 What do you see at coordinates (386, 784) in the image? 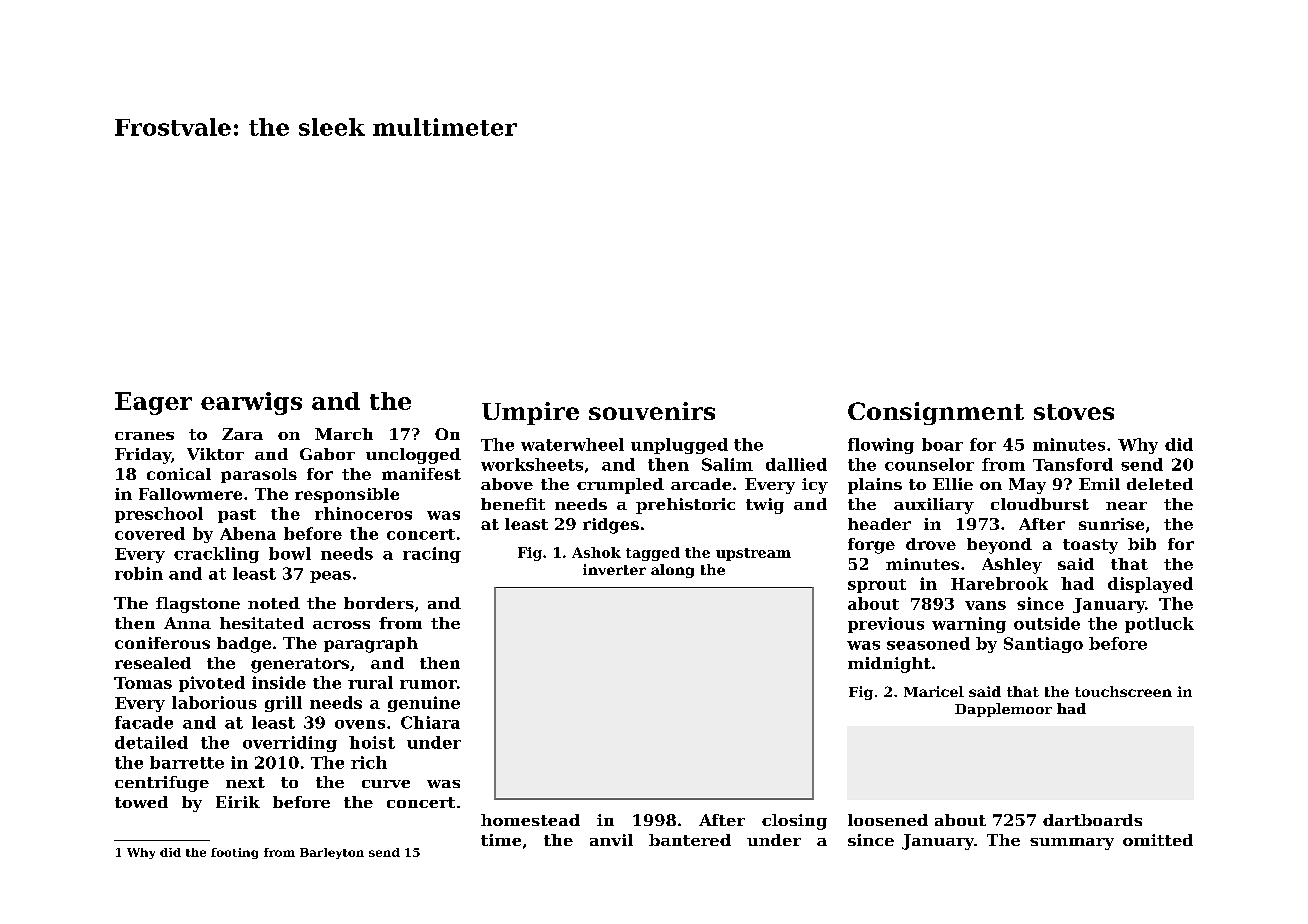
I see `curve` at bounding box center [386, 784].
